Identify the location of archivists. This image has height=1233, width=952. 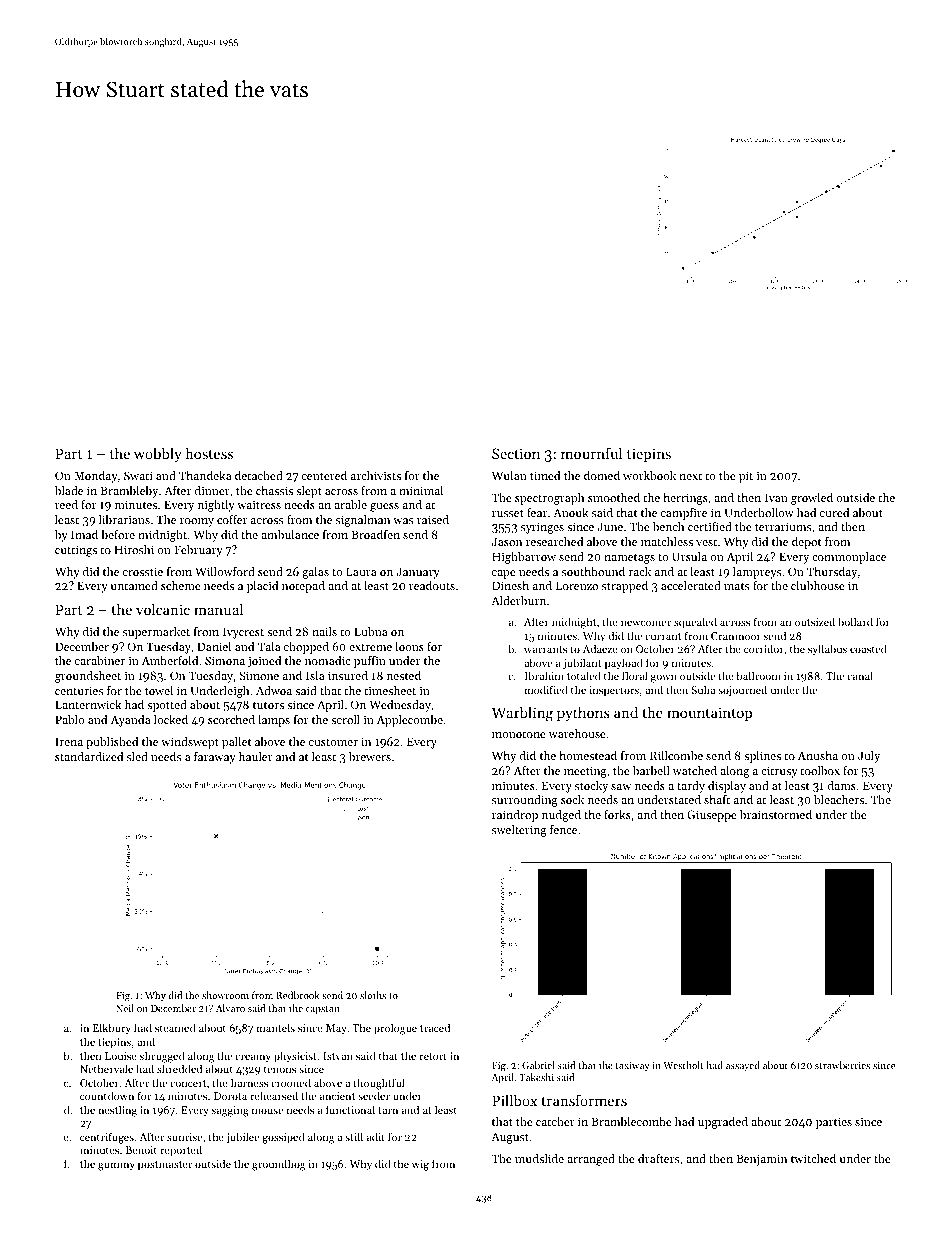
(376, 475).
